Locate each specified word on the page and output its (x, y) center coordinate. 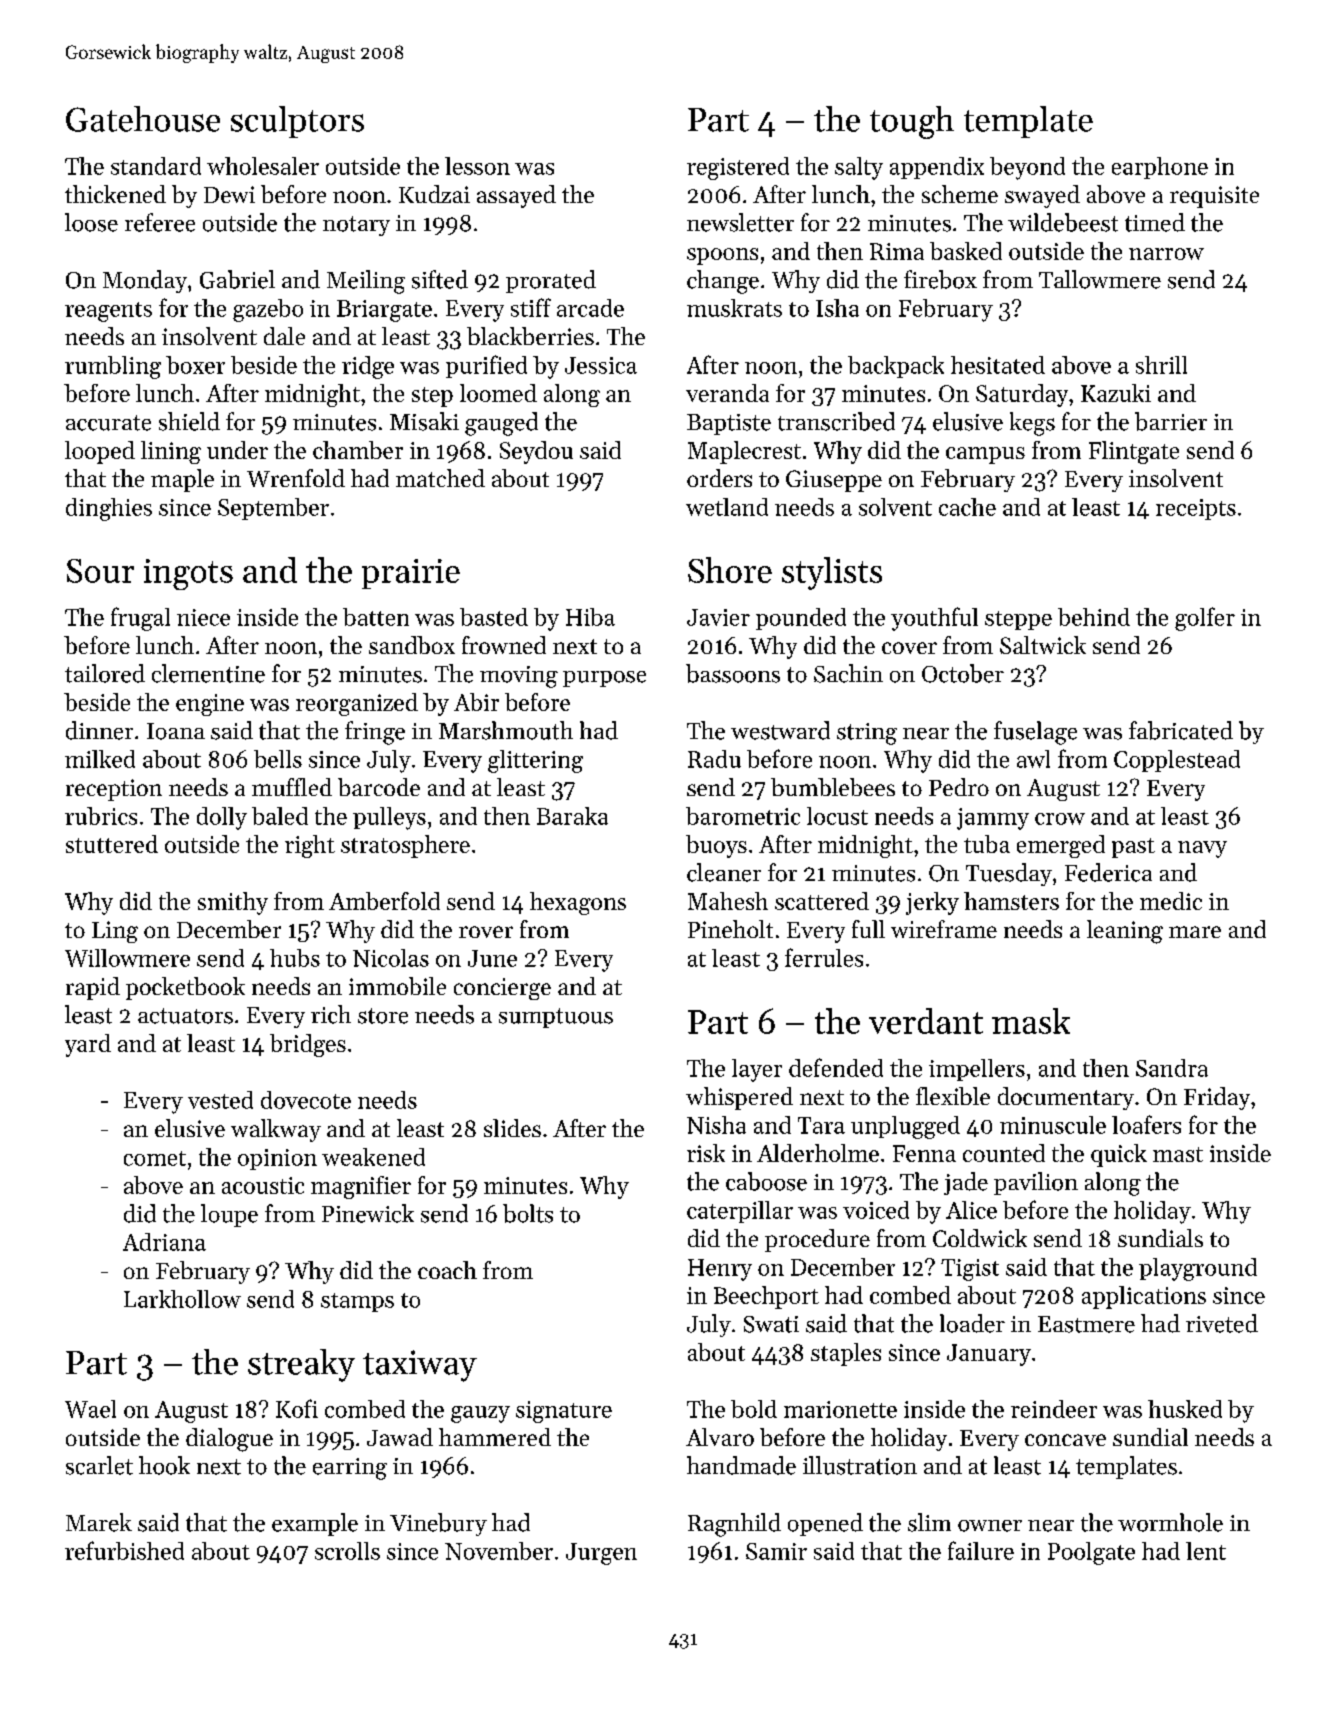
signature (564, 1412)
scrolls (347, 1551)
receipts (1196, 509)
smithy (233, 903)
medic (1171, 901)
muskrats (734, 308)
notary (356, 226)
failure (981, 1550)
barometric (743, 816)
